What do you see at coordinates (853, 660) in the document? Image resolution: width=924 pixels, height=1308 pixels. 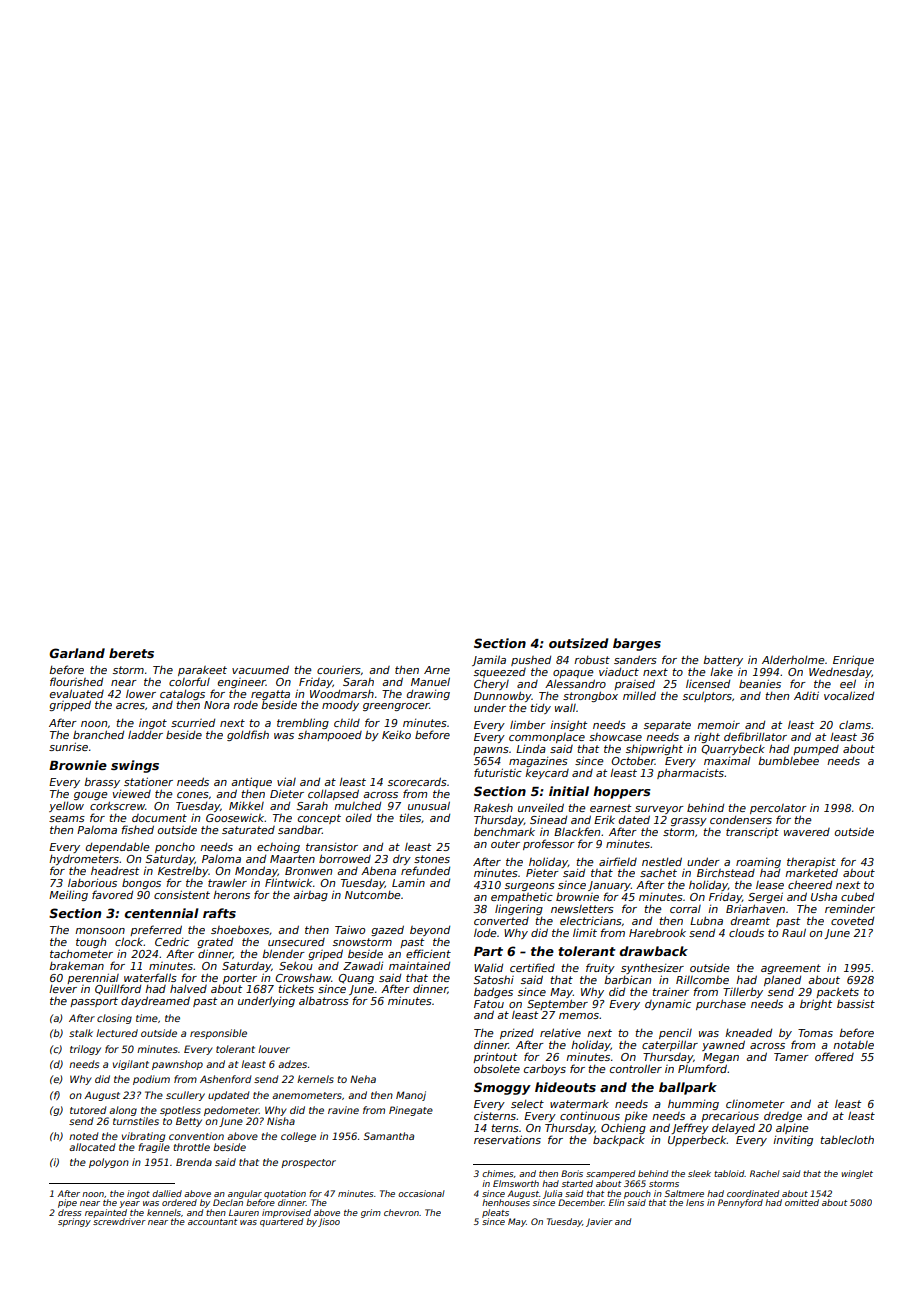 I see `Enrique` at bounding box center [853, 660].
